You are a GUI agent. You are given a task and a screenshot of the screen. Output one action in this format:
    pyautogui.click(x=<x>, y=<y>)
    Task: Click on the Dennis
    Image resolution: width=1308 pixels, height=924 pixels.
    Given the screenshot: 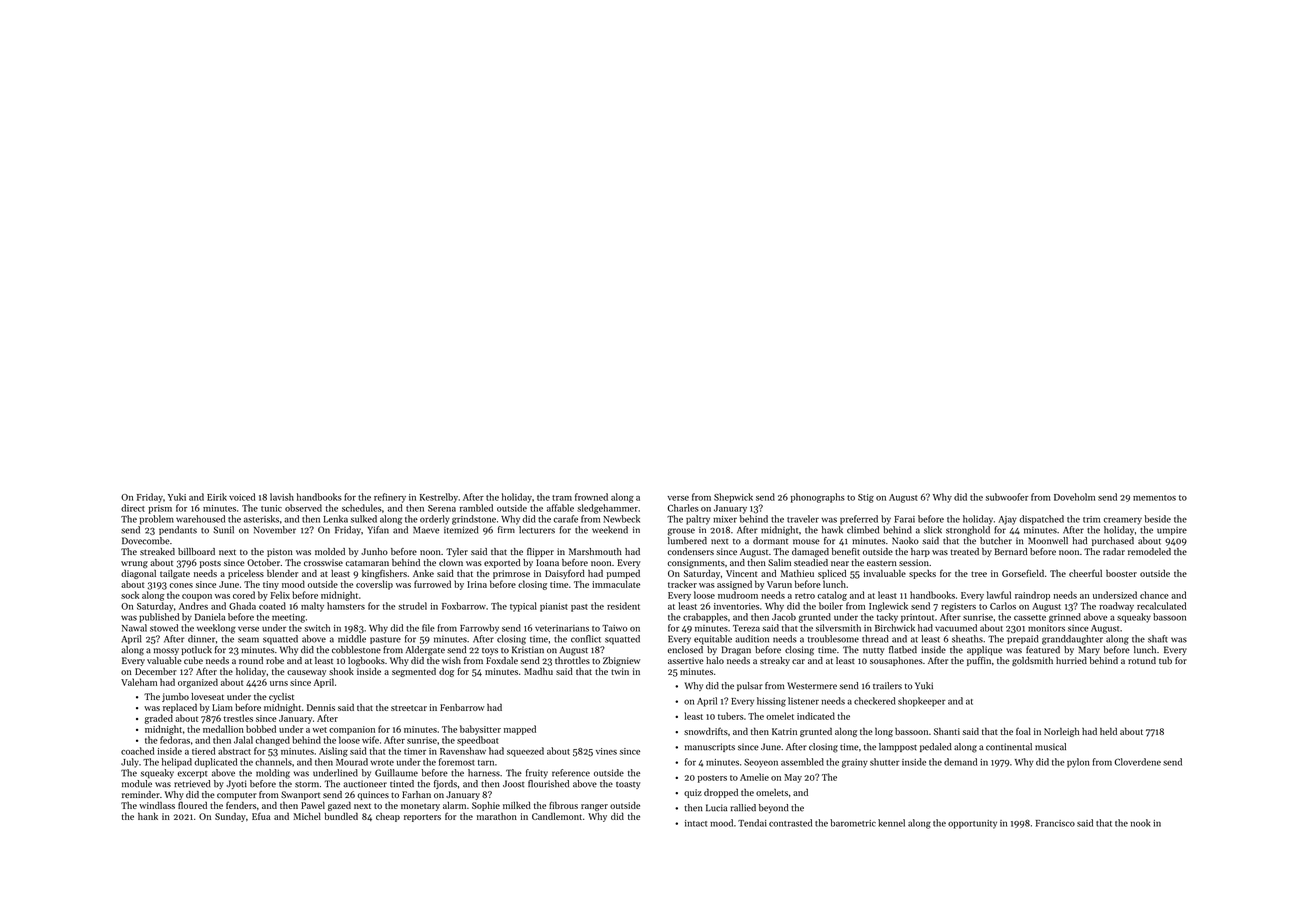 What is the action you would take?
    pyautogui.click(x=321, y=707)
